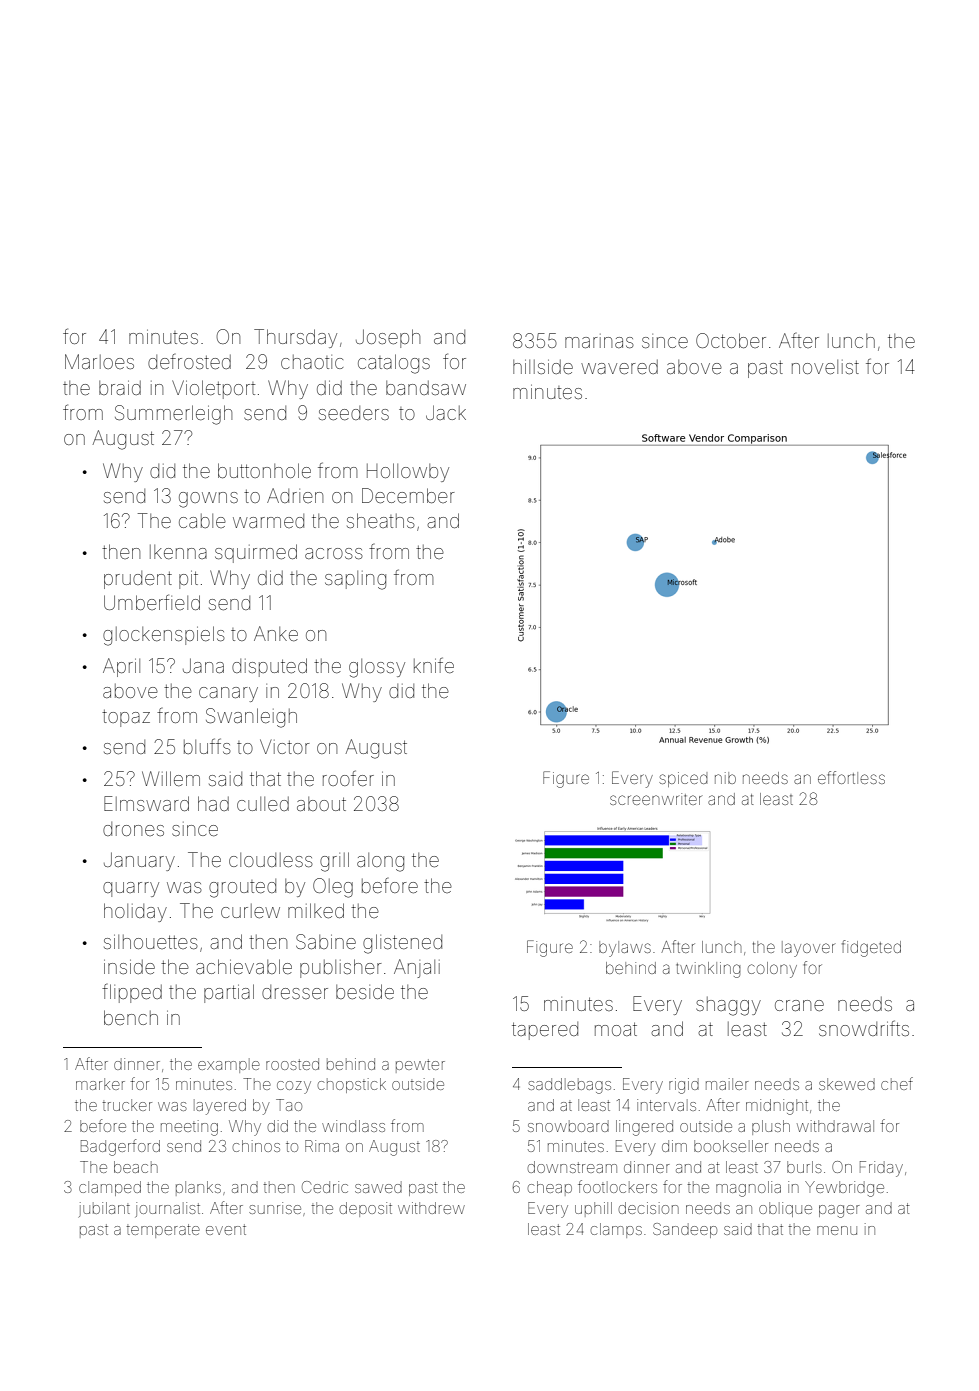 The image size is (979, 1391). What do you see at coordinates (295, 992) in the image?
I see `dresser` at bounding box center [295, 992].
